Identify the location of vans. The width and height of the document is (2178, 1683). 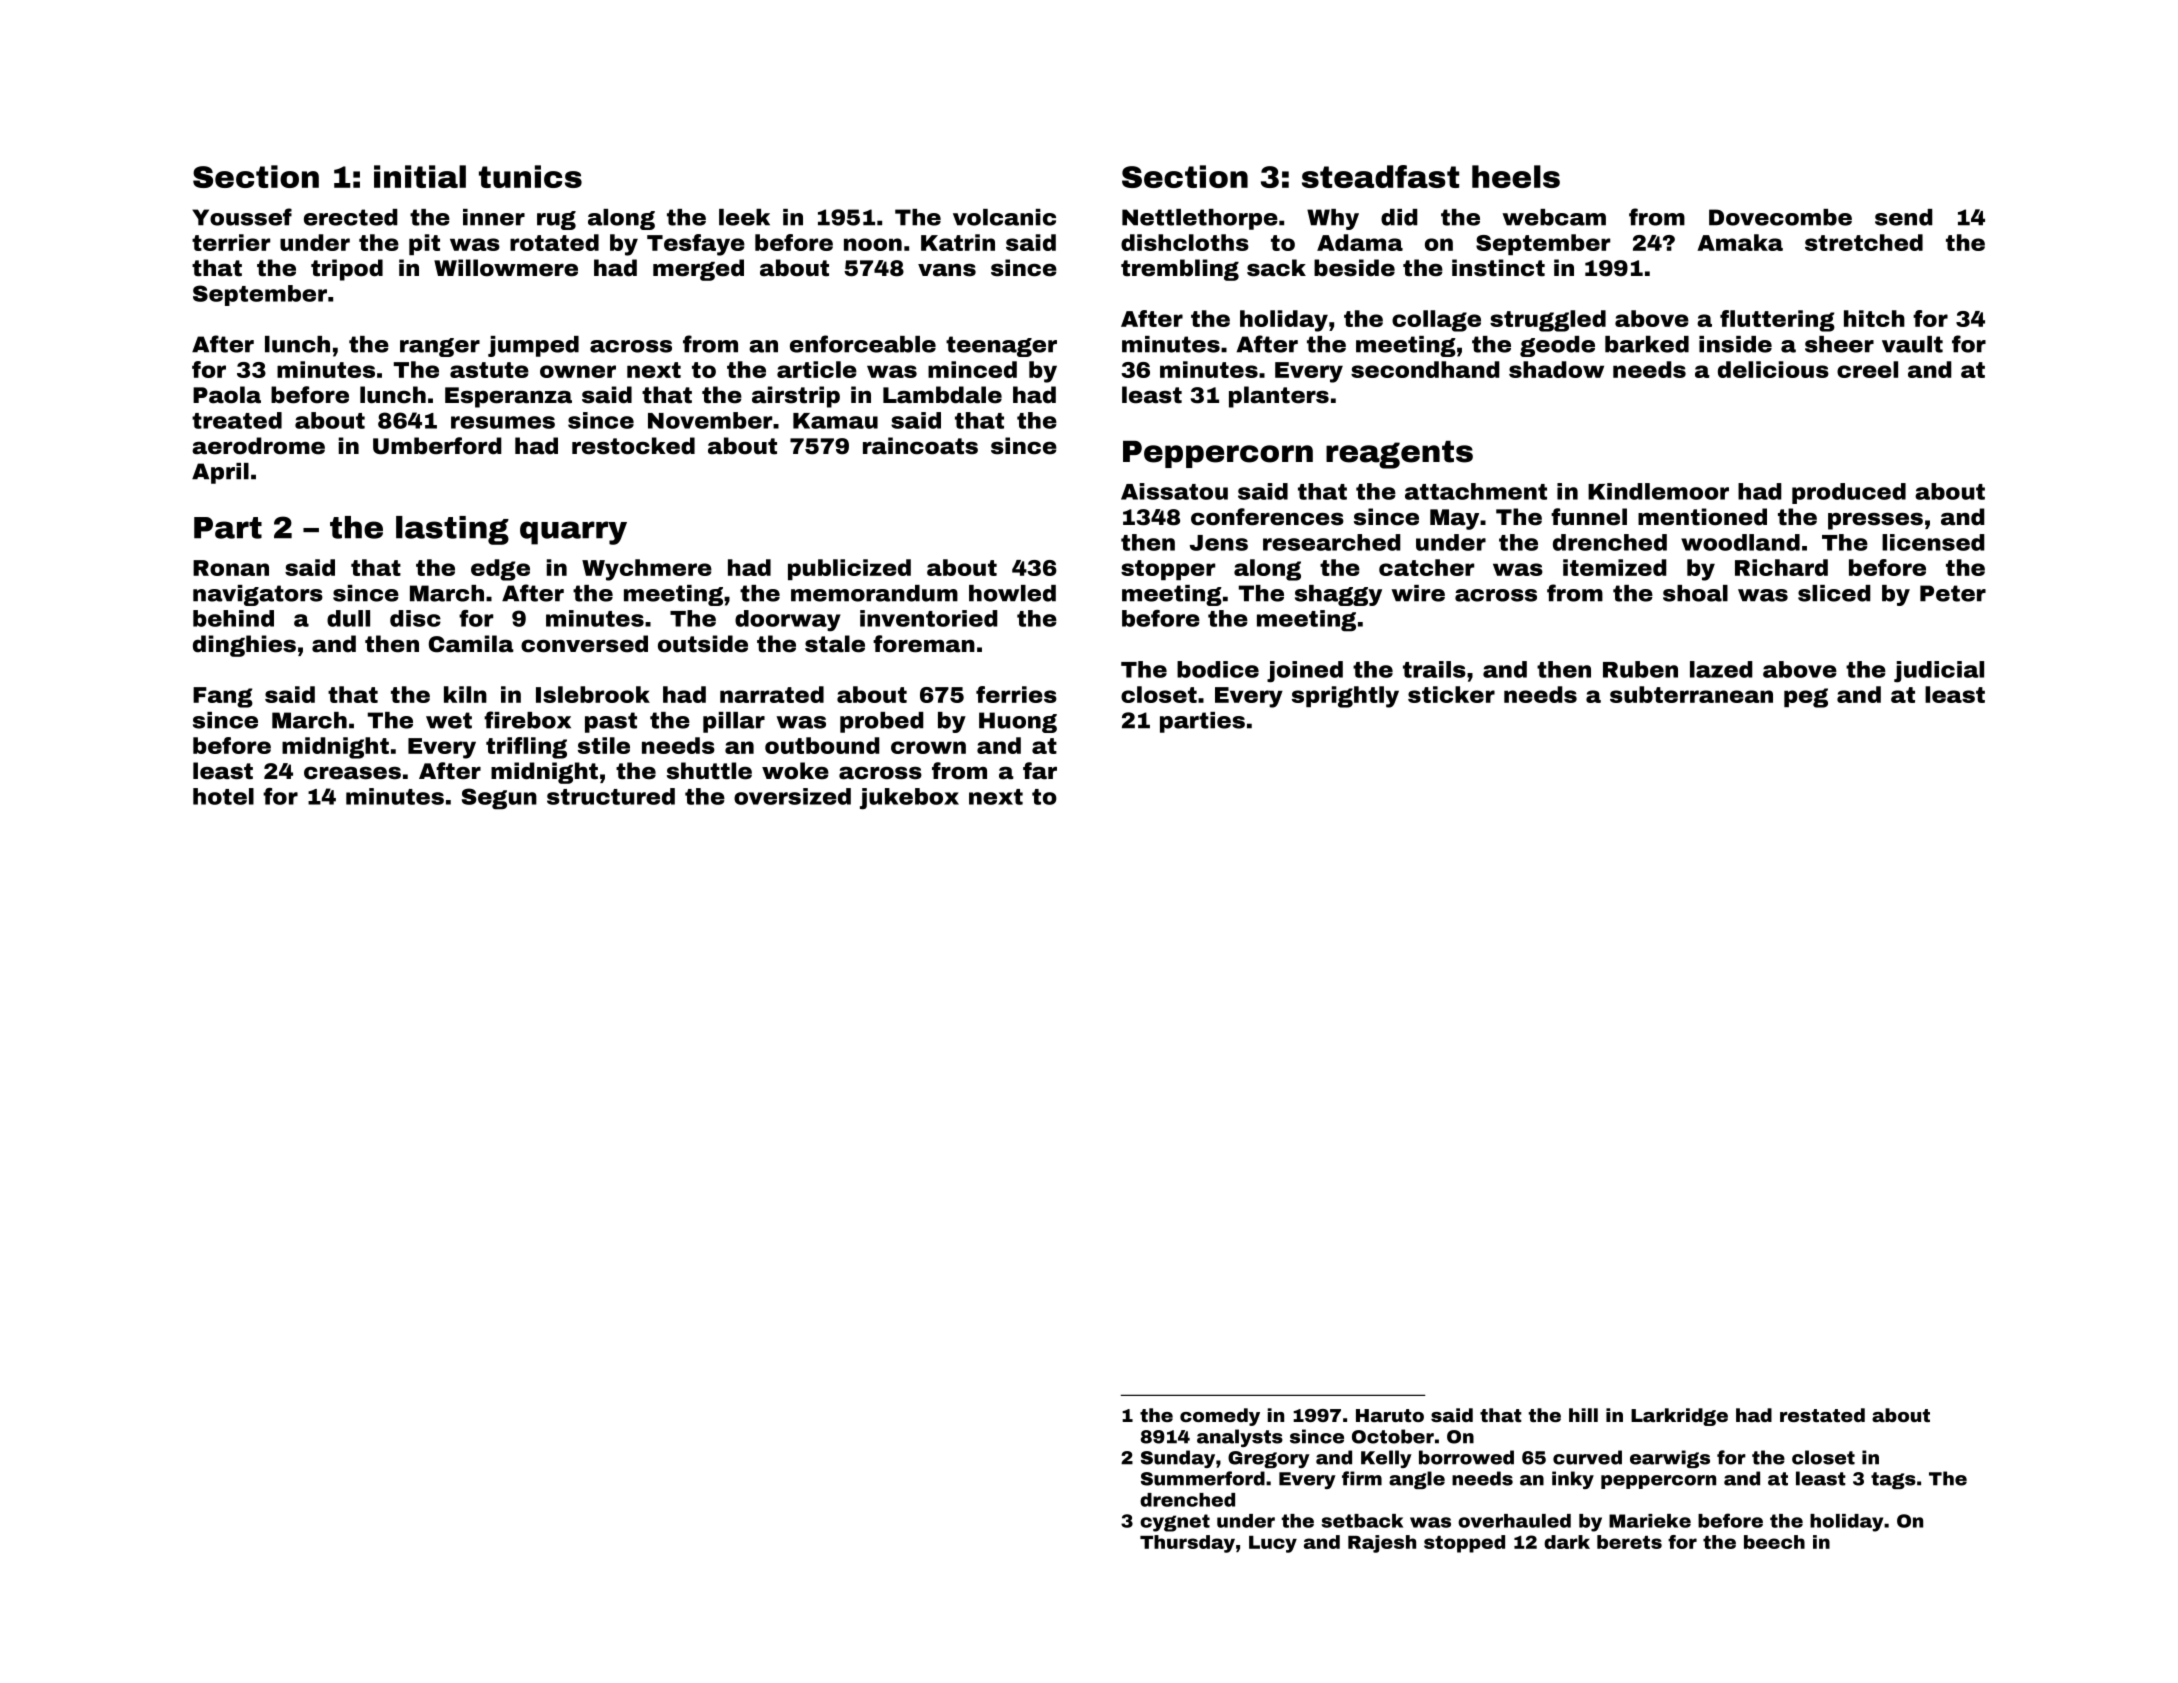
(947, 270).
